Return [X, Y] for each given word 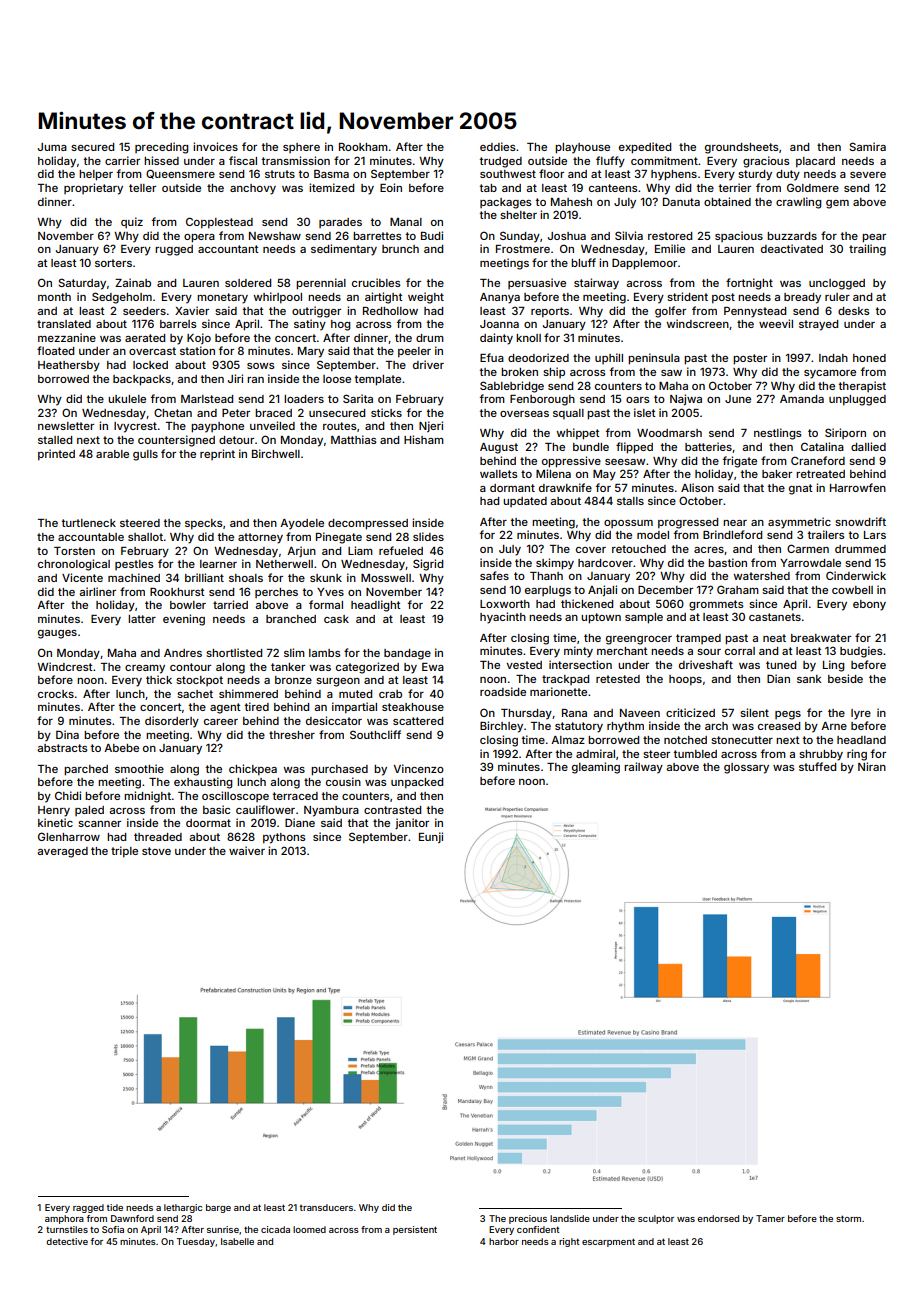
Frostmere [523, 249]
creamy [145, 669]
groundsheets [741, 148]
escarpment [608, 1242]
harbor [504, 1241]
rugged [174, 250]
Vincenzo [419, 768]
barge [218, 1208]
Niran [872, 766]
